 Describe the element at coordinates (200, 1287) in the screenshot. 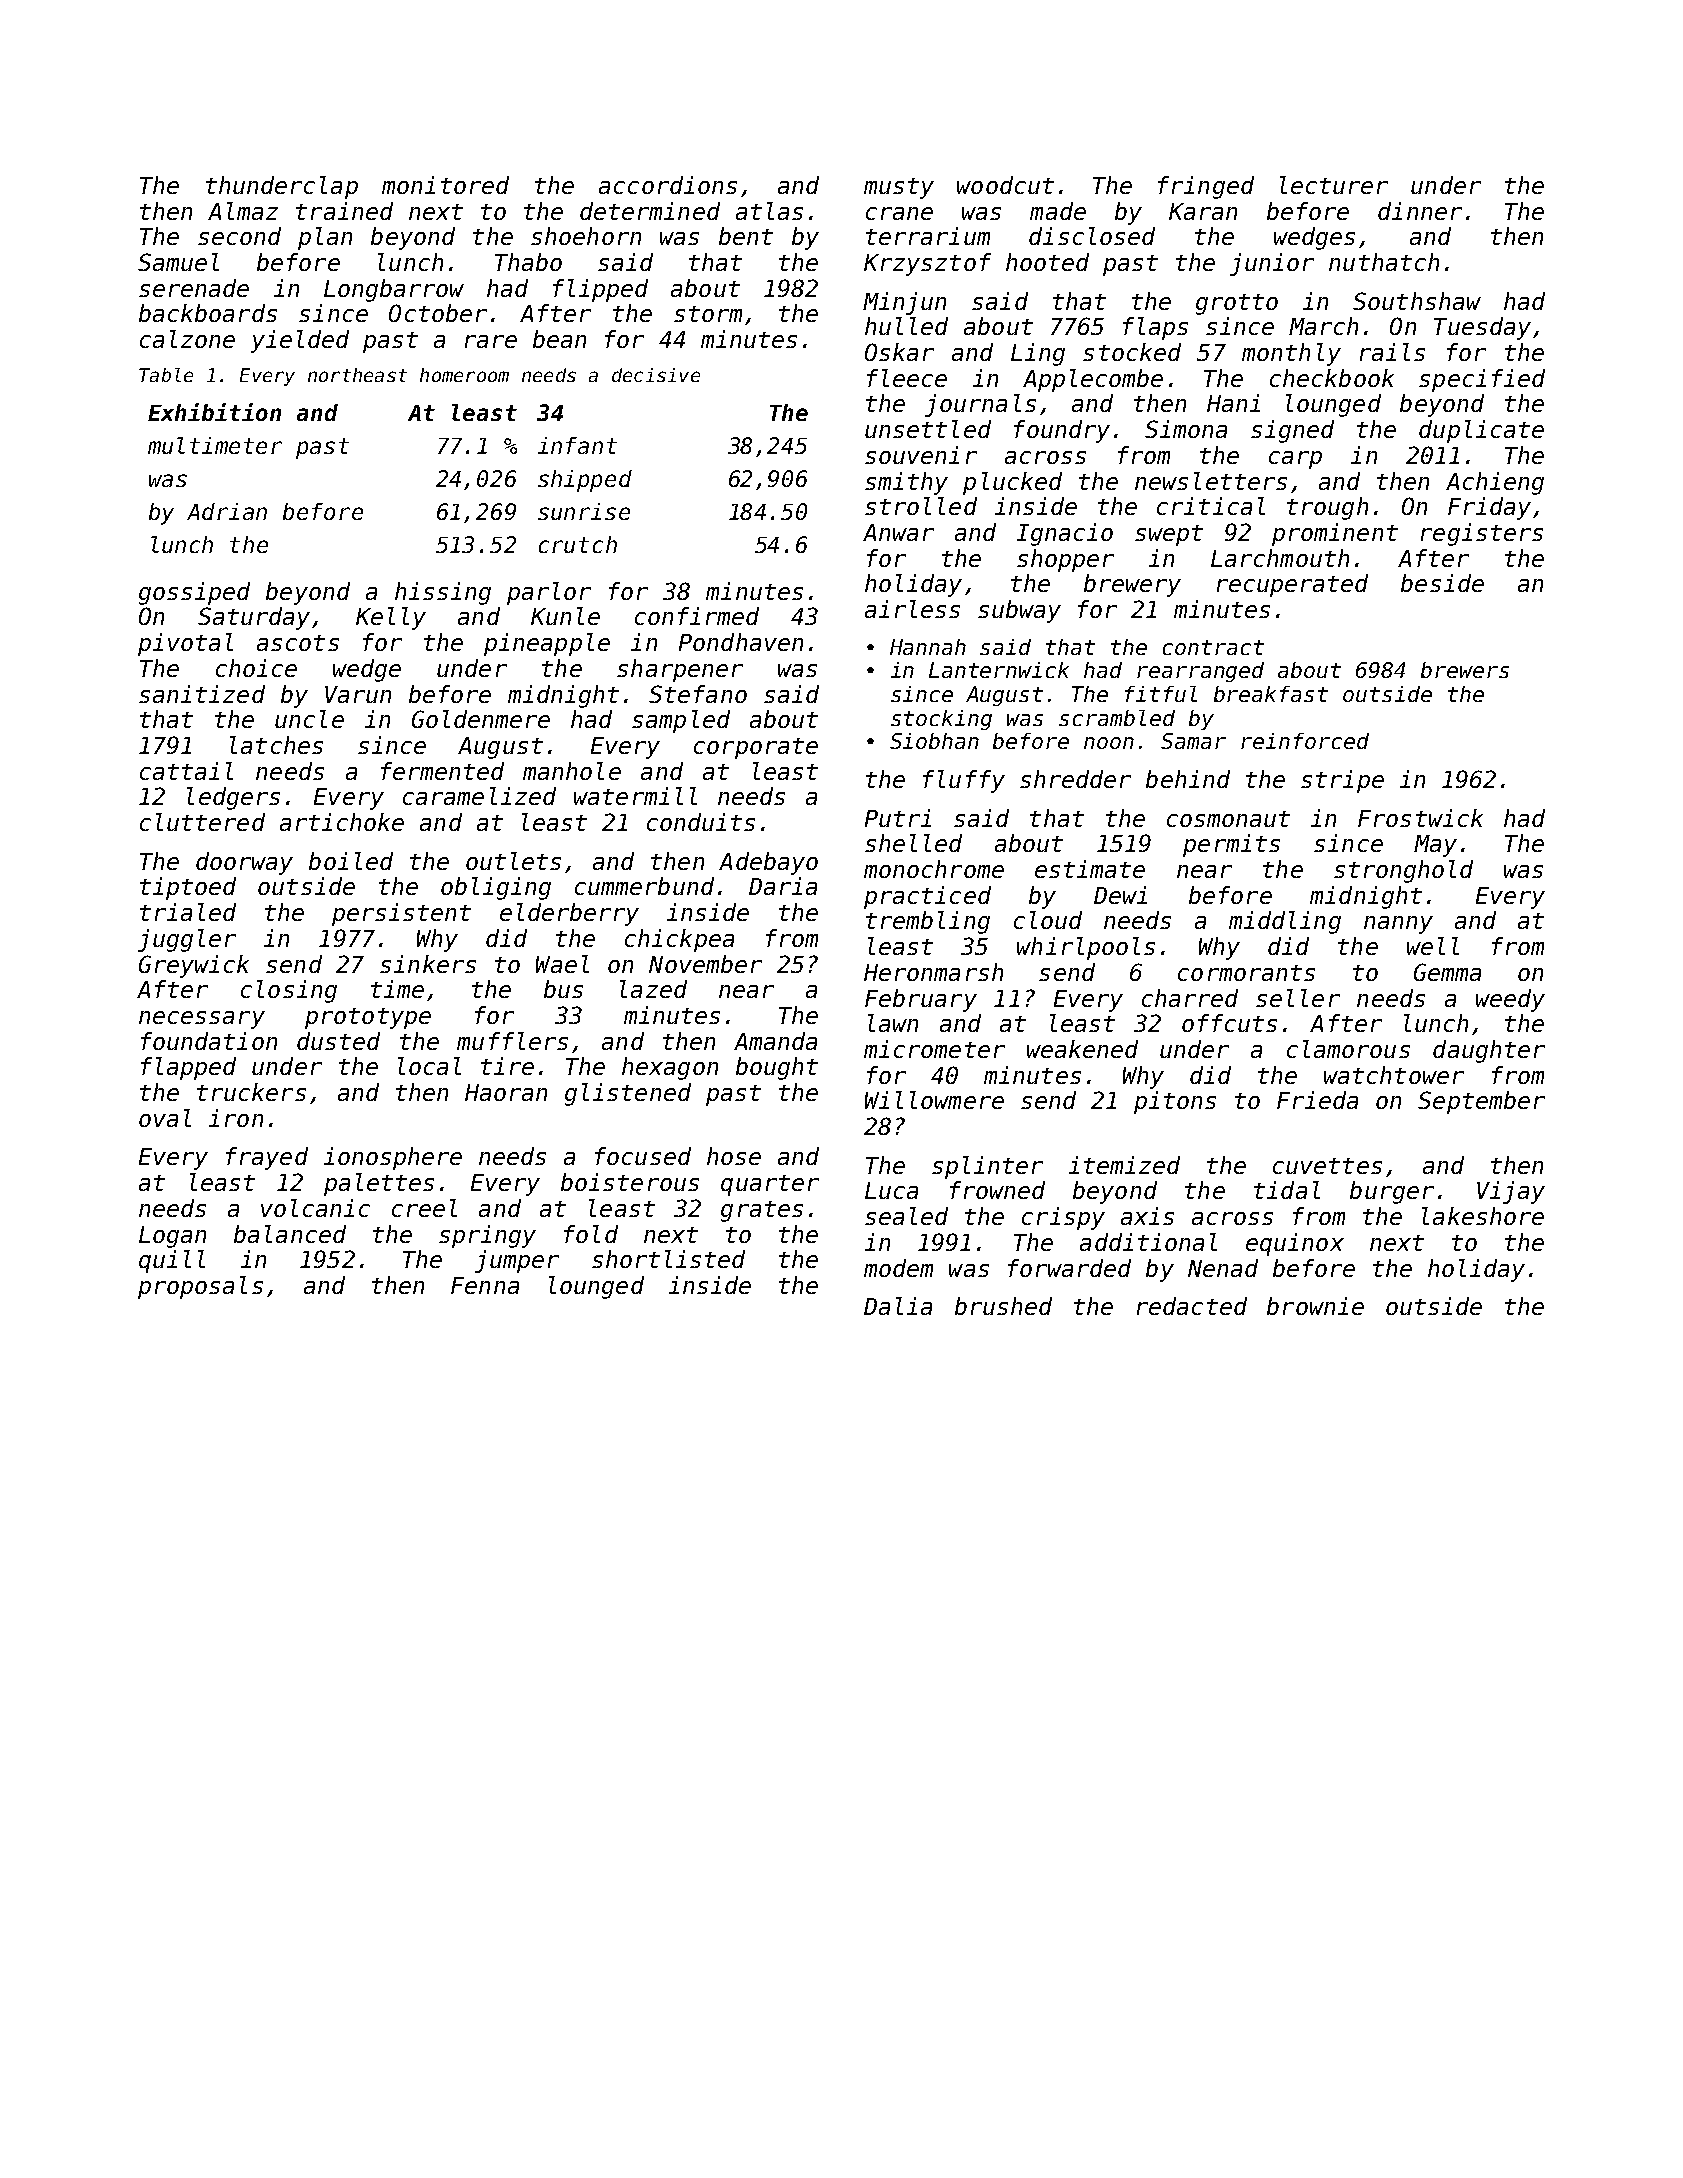

I see `proposals` at that location.
